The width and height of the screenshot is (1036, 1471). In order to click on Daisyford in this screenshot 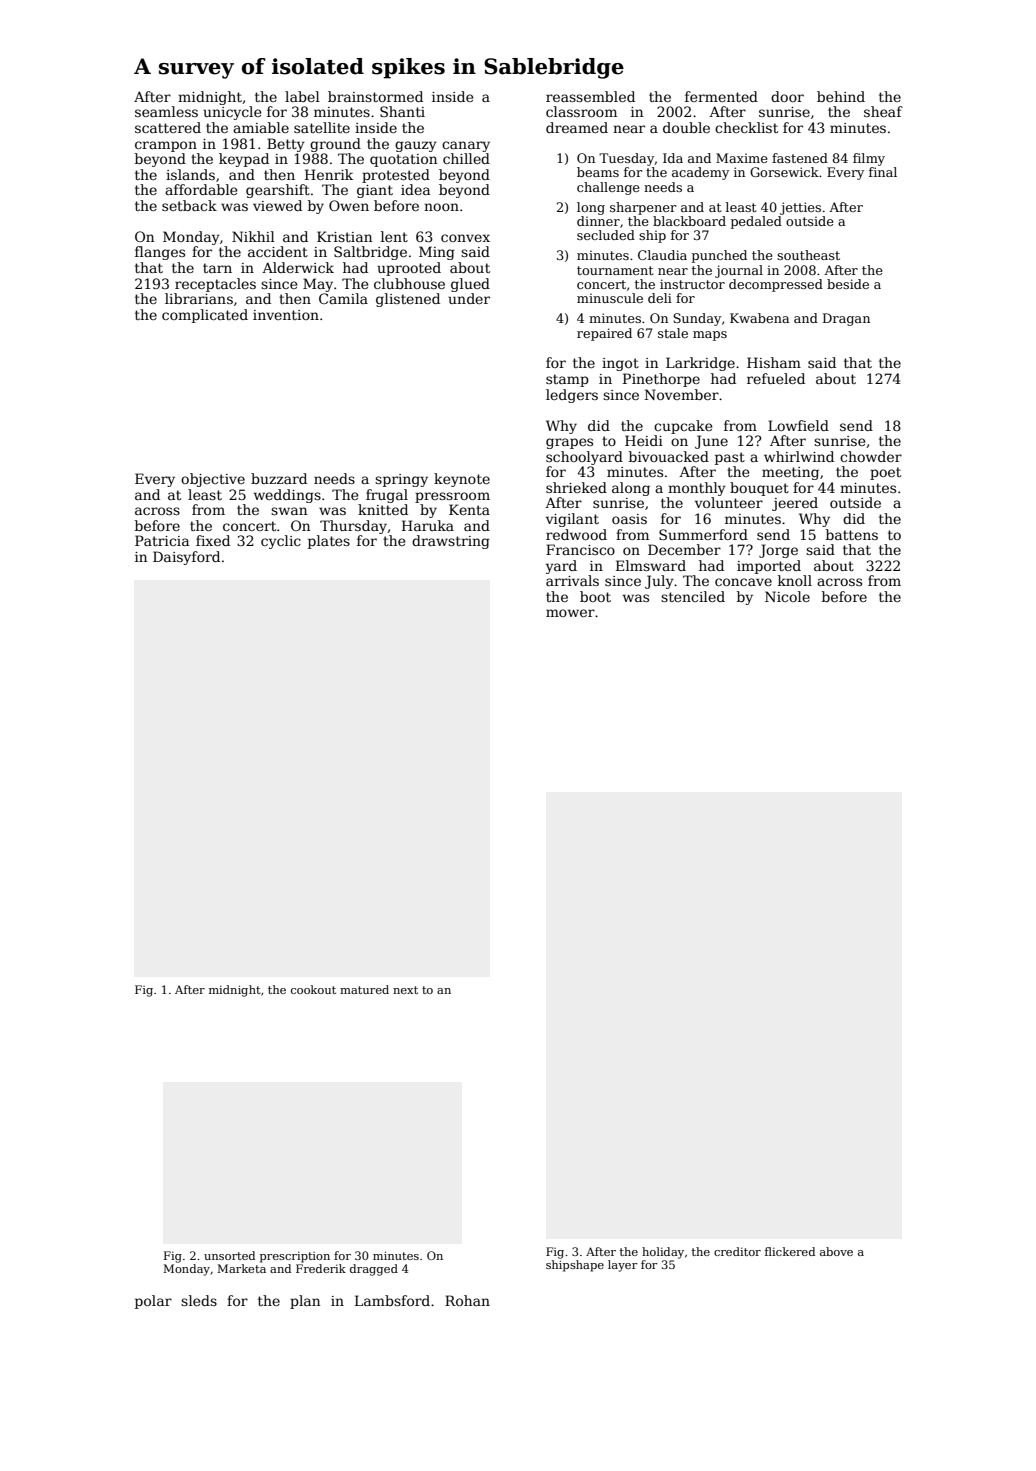, I will do `click(186, 558)`.
